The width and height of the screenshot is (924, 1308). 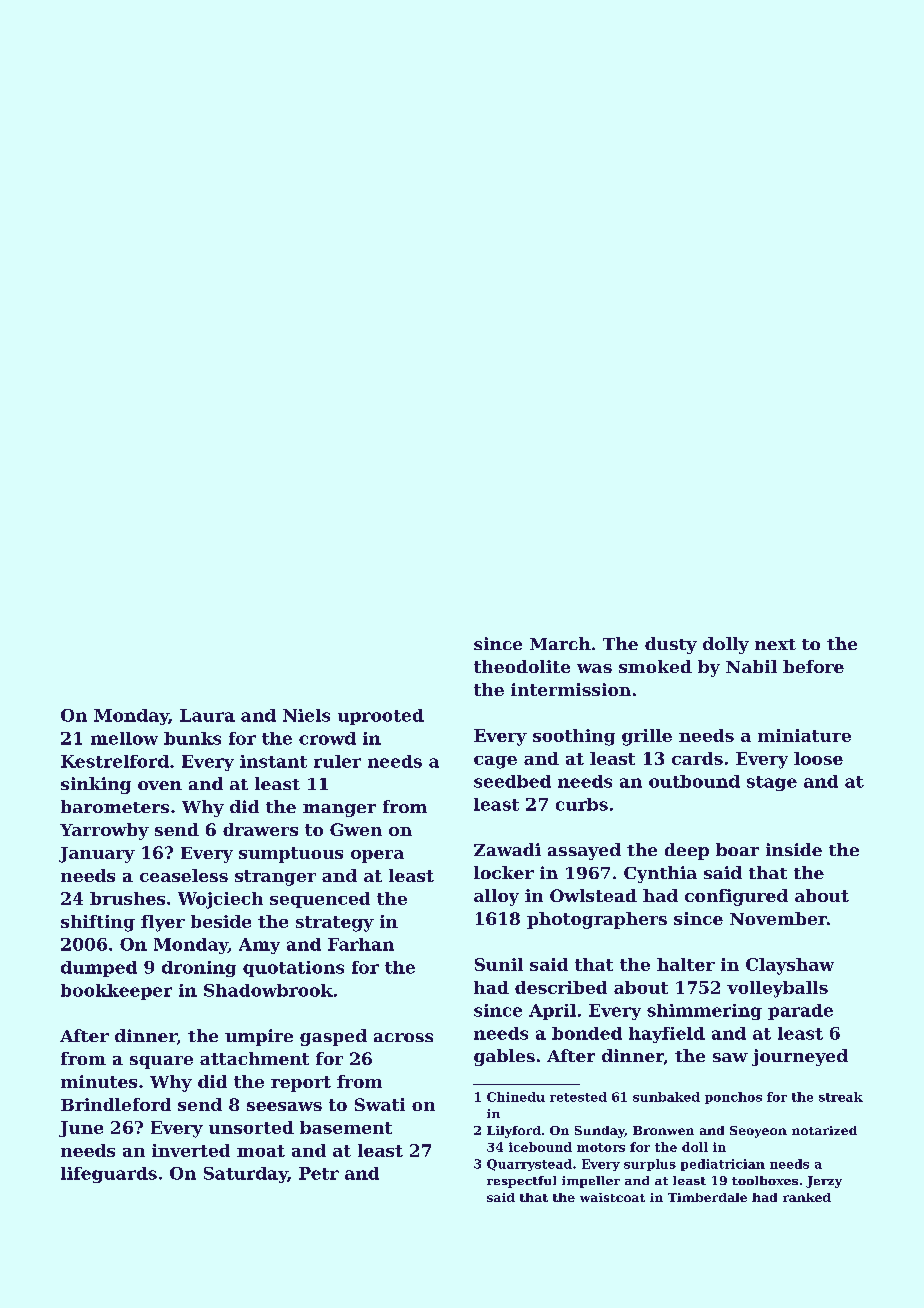 What do you see at coordinates (207, 715) in the screenshot?
I see `Laura` at bounding box center [207, 715].
